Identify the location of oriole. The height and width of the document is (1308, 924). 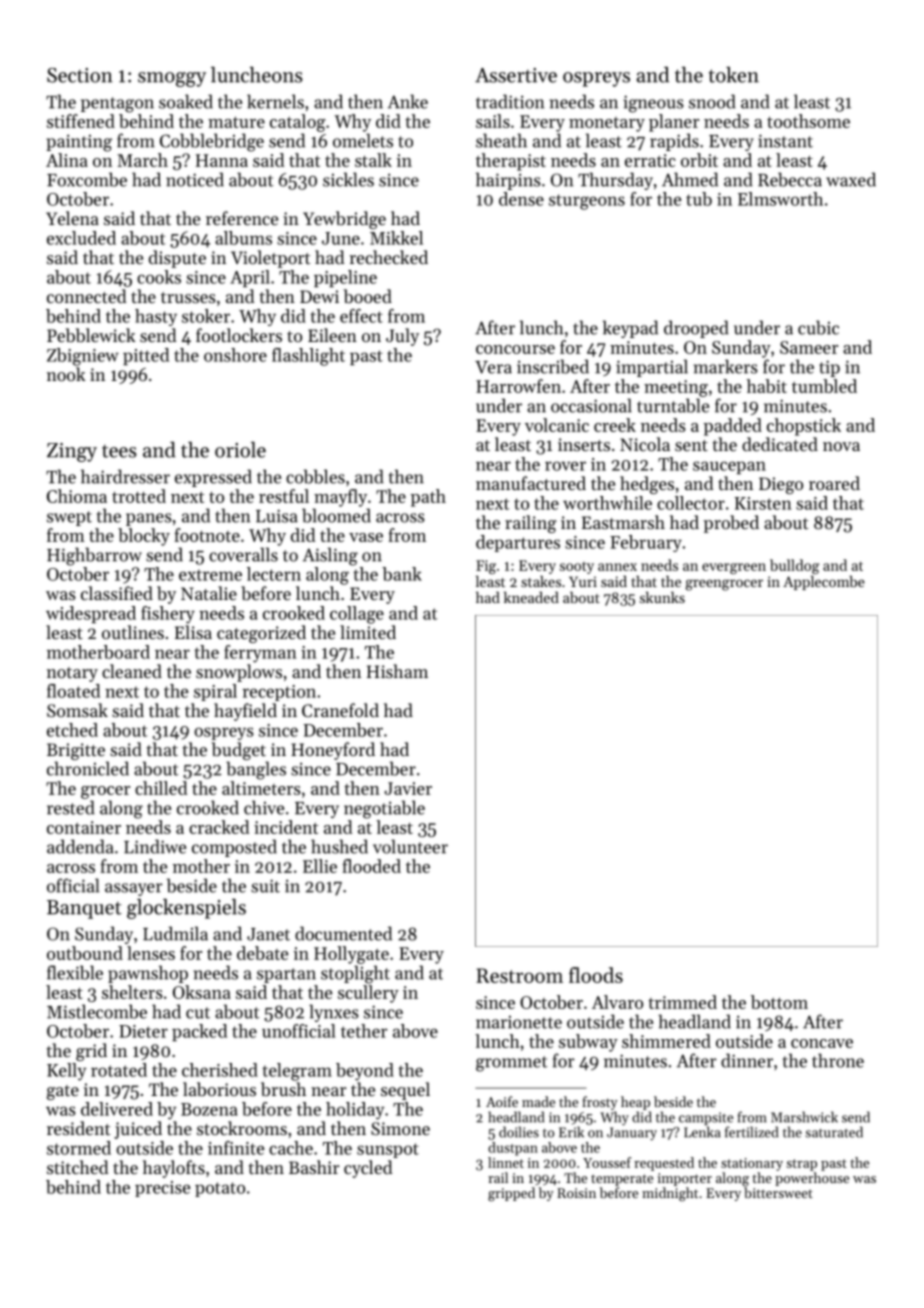
(240, 450).
